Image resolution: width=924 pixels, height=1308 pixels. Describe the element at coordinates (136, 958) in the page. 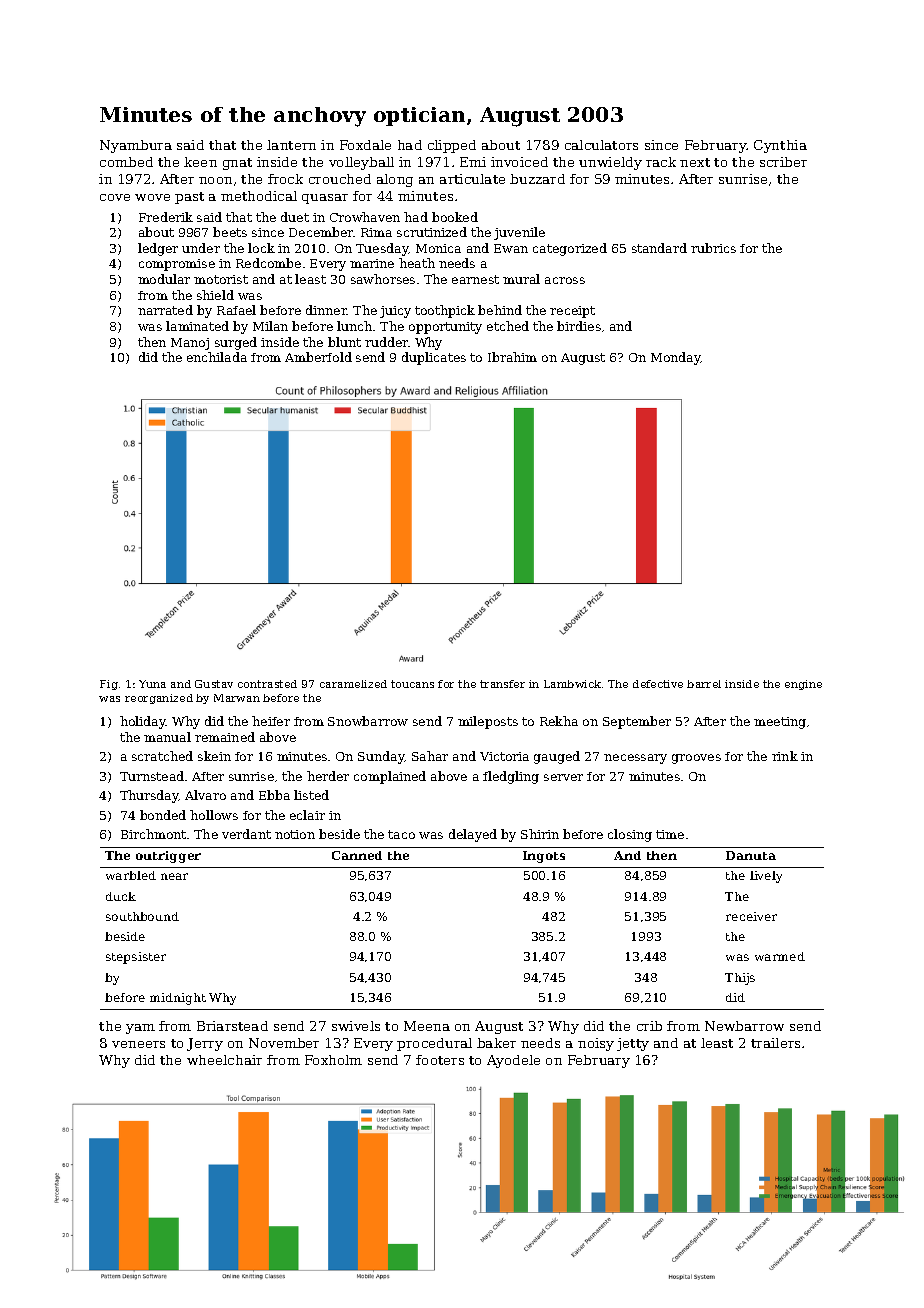

I see `stepsister` at that location.
